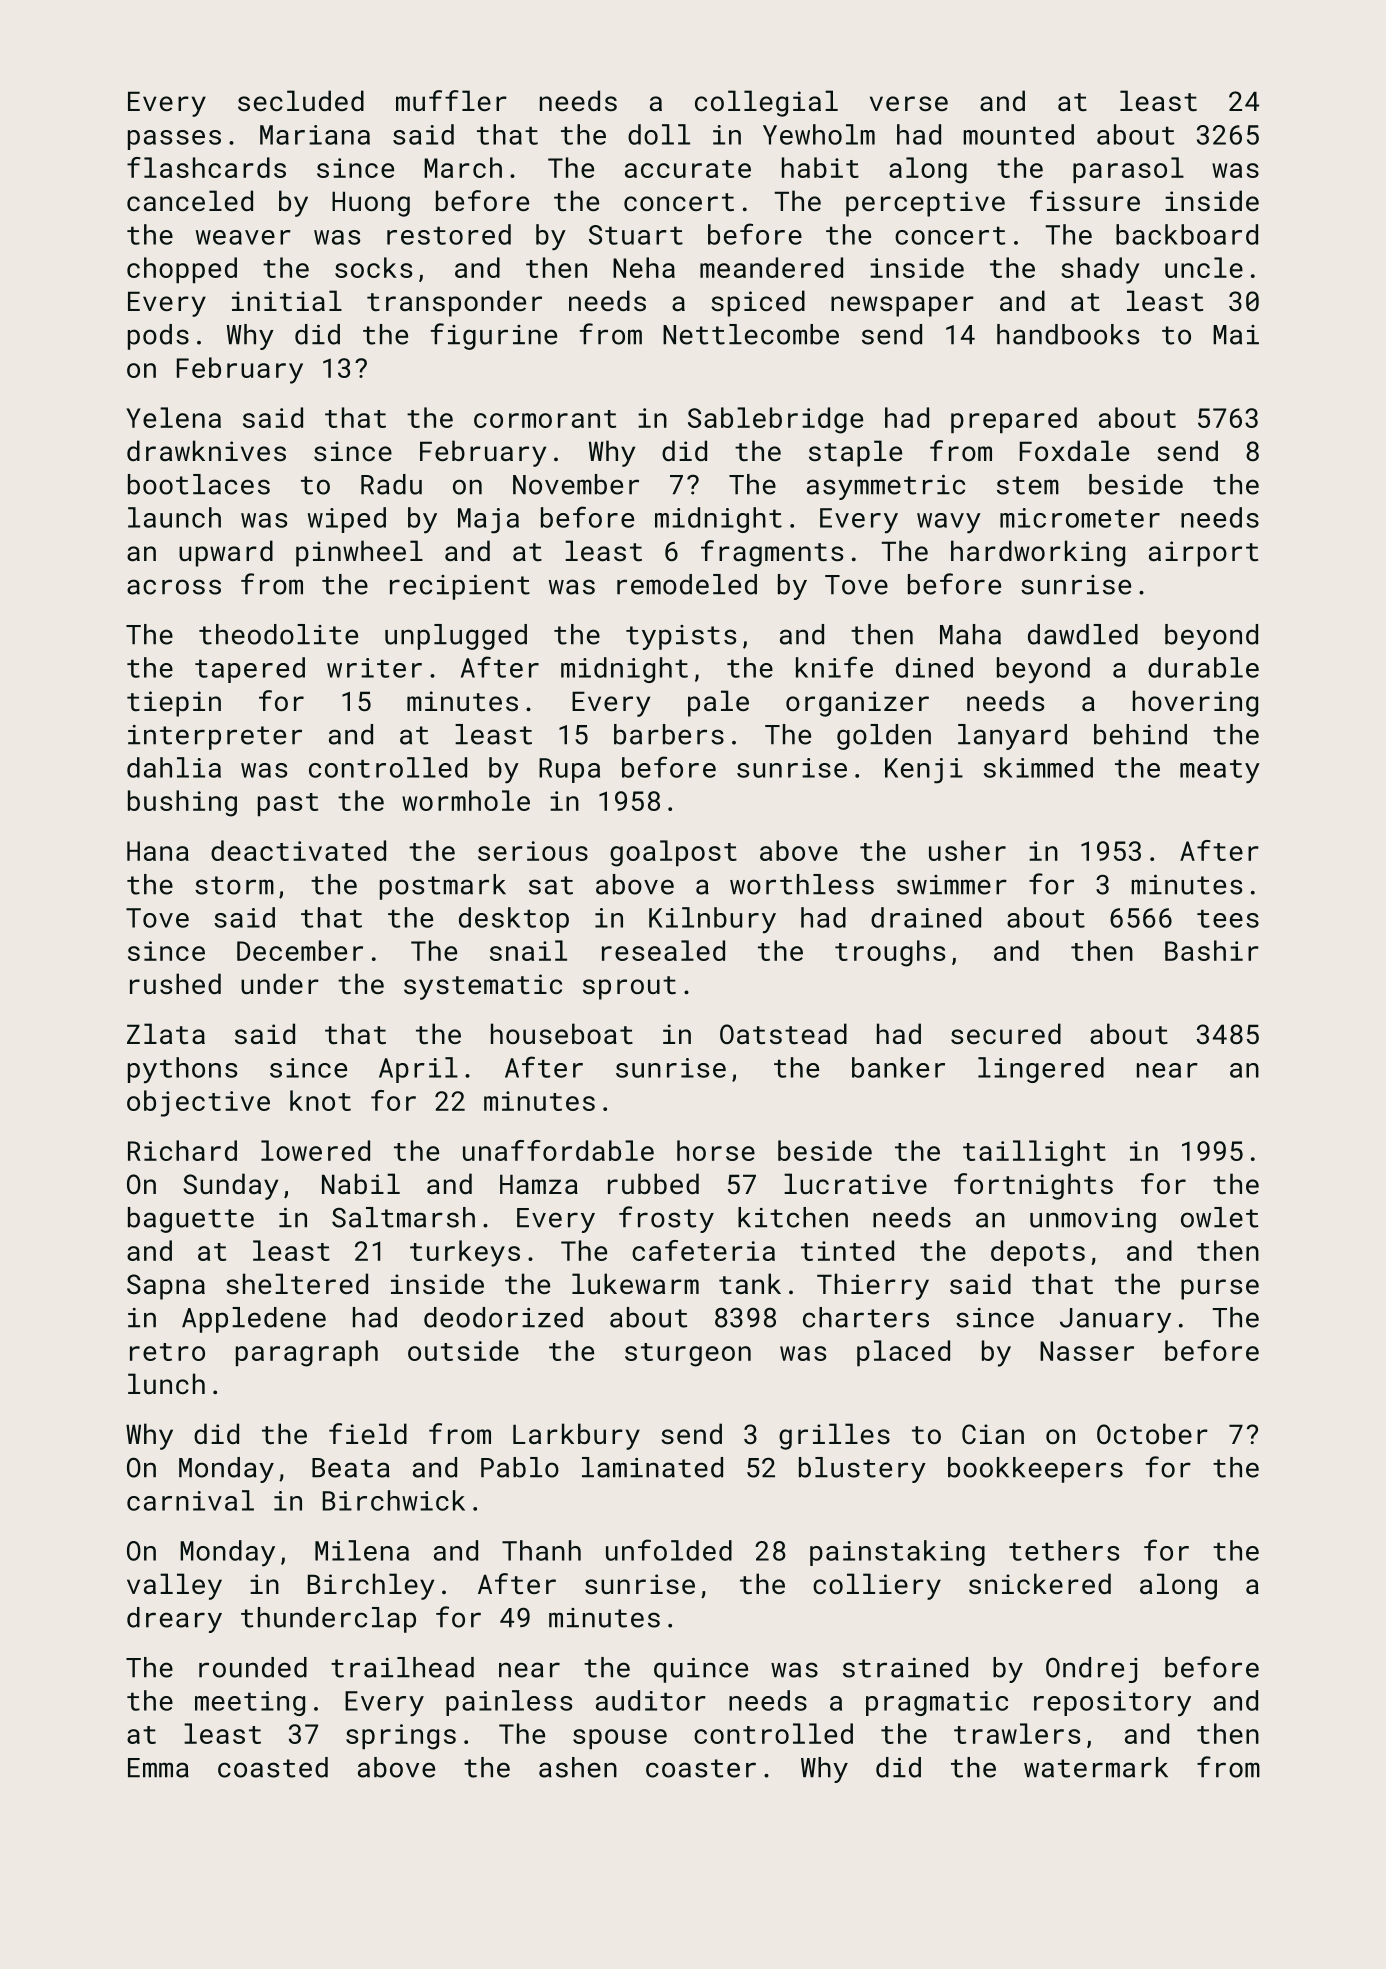 Image resolution: width=1386 pixels, height=1969 pixels. I want to click on parasol, so click(1128, 170).
